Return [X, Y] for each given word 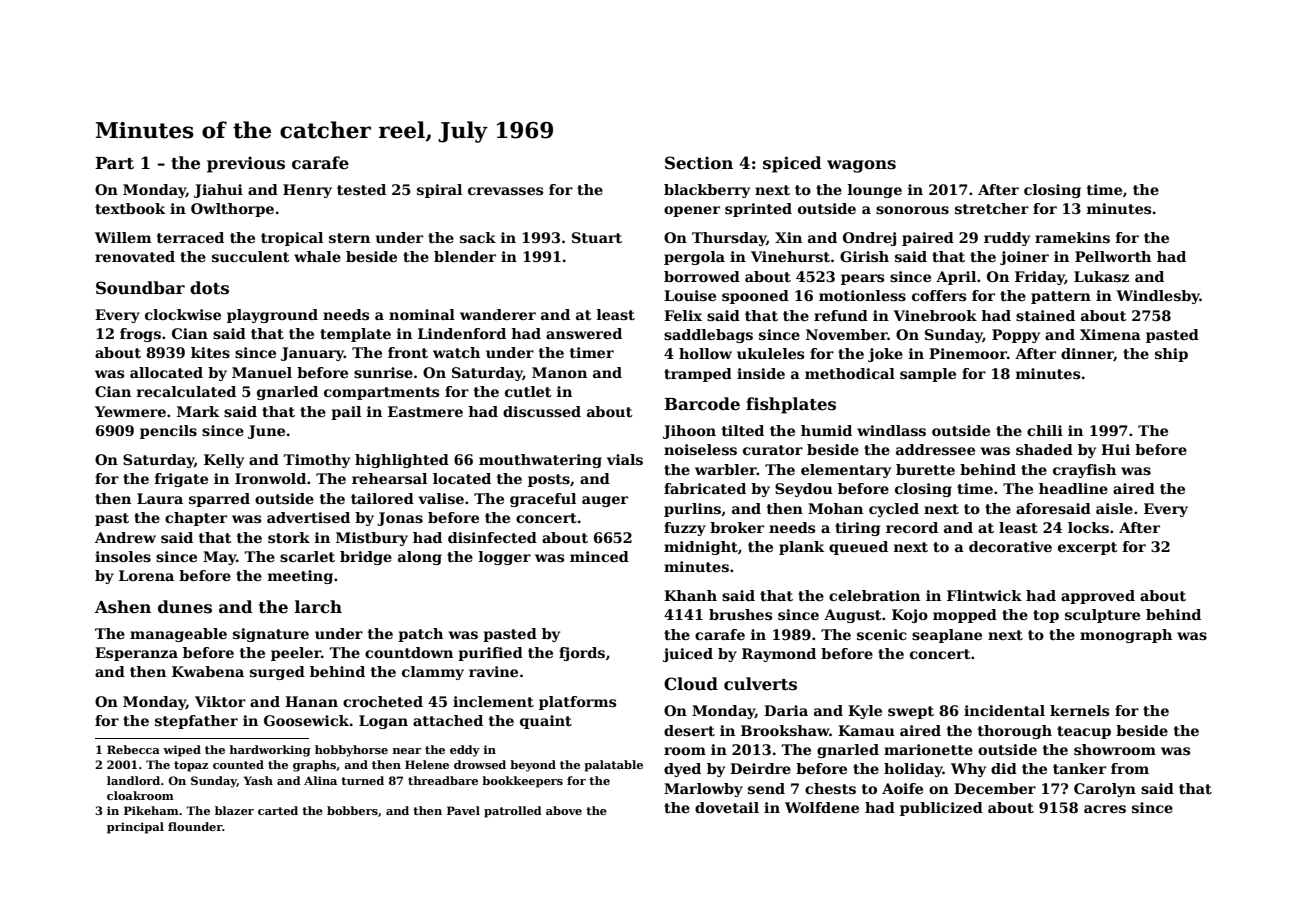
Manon [559, 372]
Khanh [690, 595]
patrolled [513, 812]
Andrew [125, 537]
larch [318, 607]
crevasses [505, 191]
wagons [861, 166]
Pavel [463, 810]
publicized [941, 809]
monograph [1126, 636]
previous [246, 164]
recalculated [186, 391]
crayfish [1084, 471]
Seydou [804, 490]
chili [1045, 430]
